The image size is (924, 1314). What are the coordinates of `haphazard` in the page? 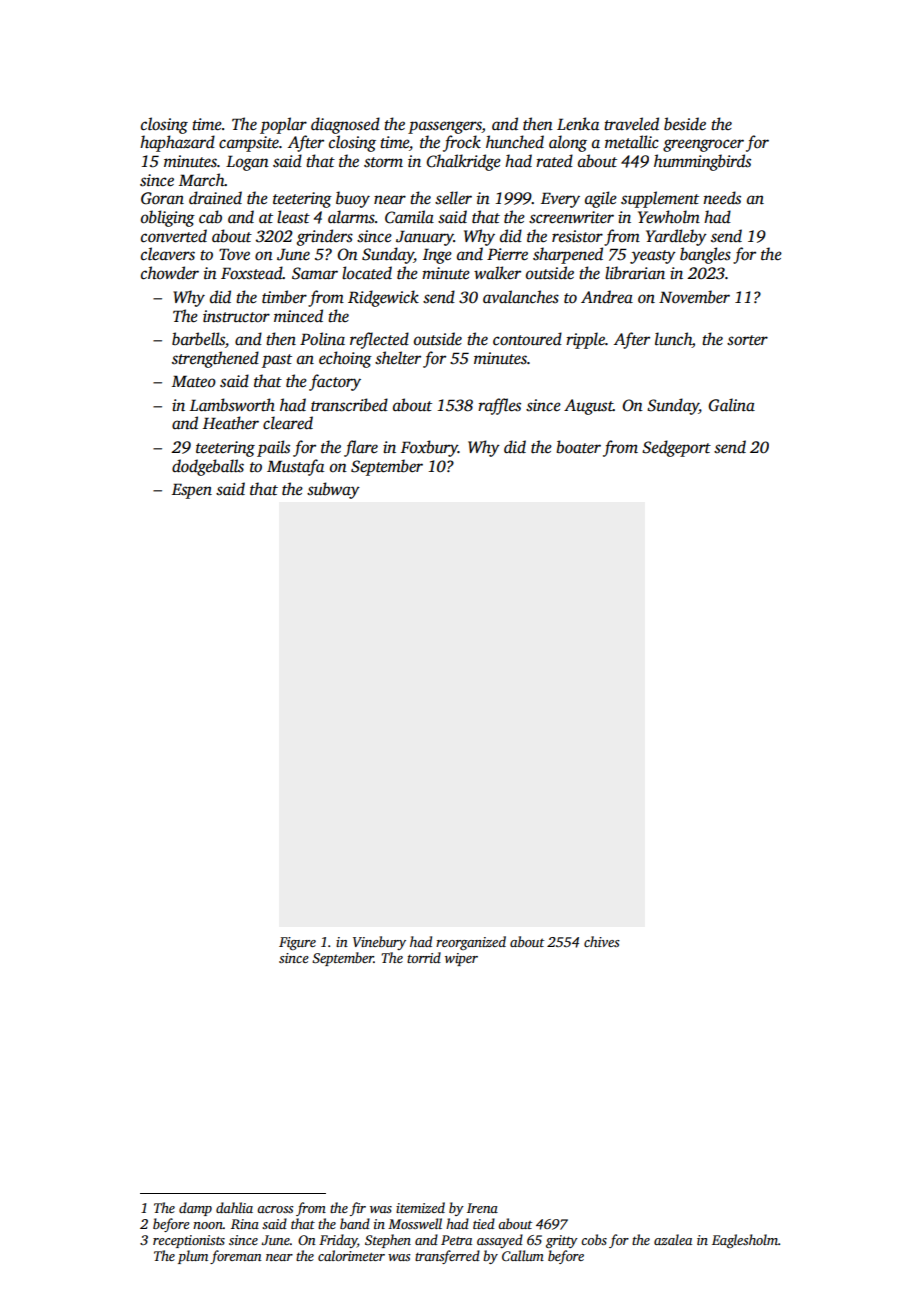 It's located at (177, 143).
